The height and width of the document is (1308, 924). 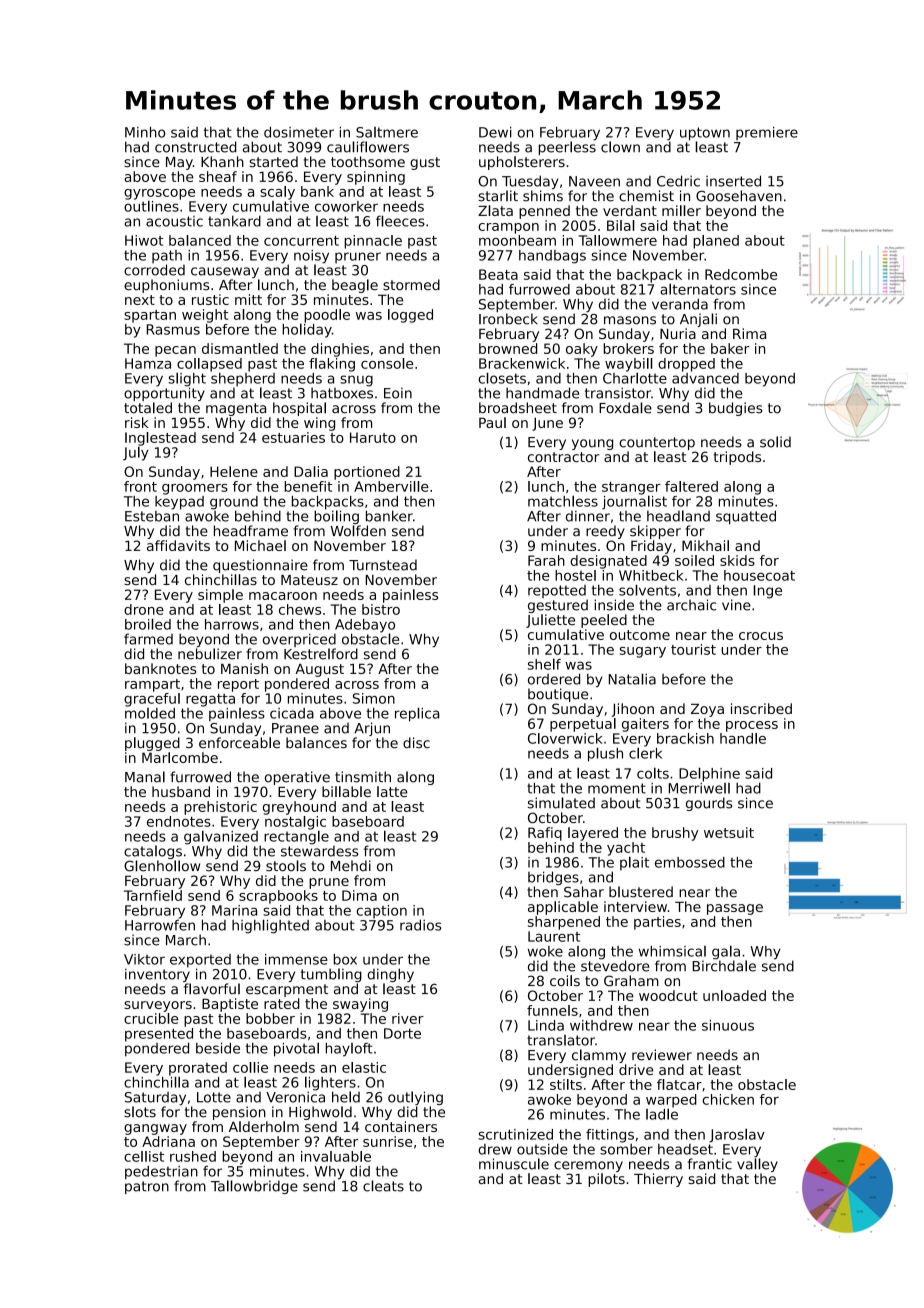 What do you see at coordinates (147, 1187) in the document?
I see `patron` at bounding box center [147, 1187].
